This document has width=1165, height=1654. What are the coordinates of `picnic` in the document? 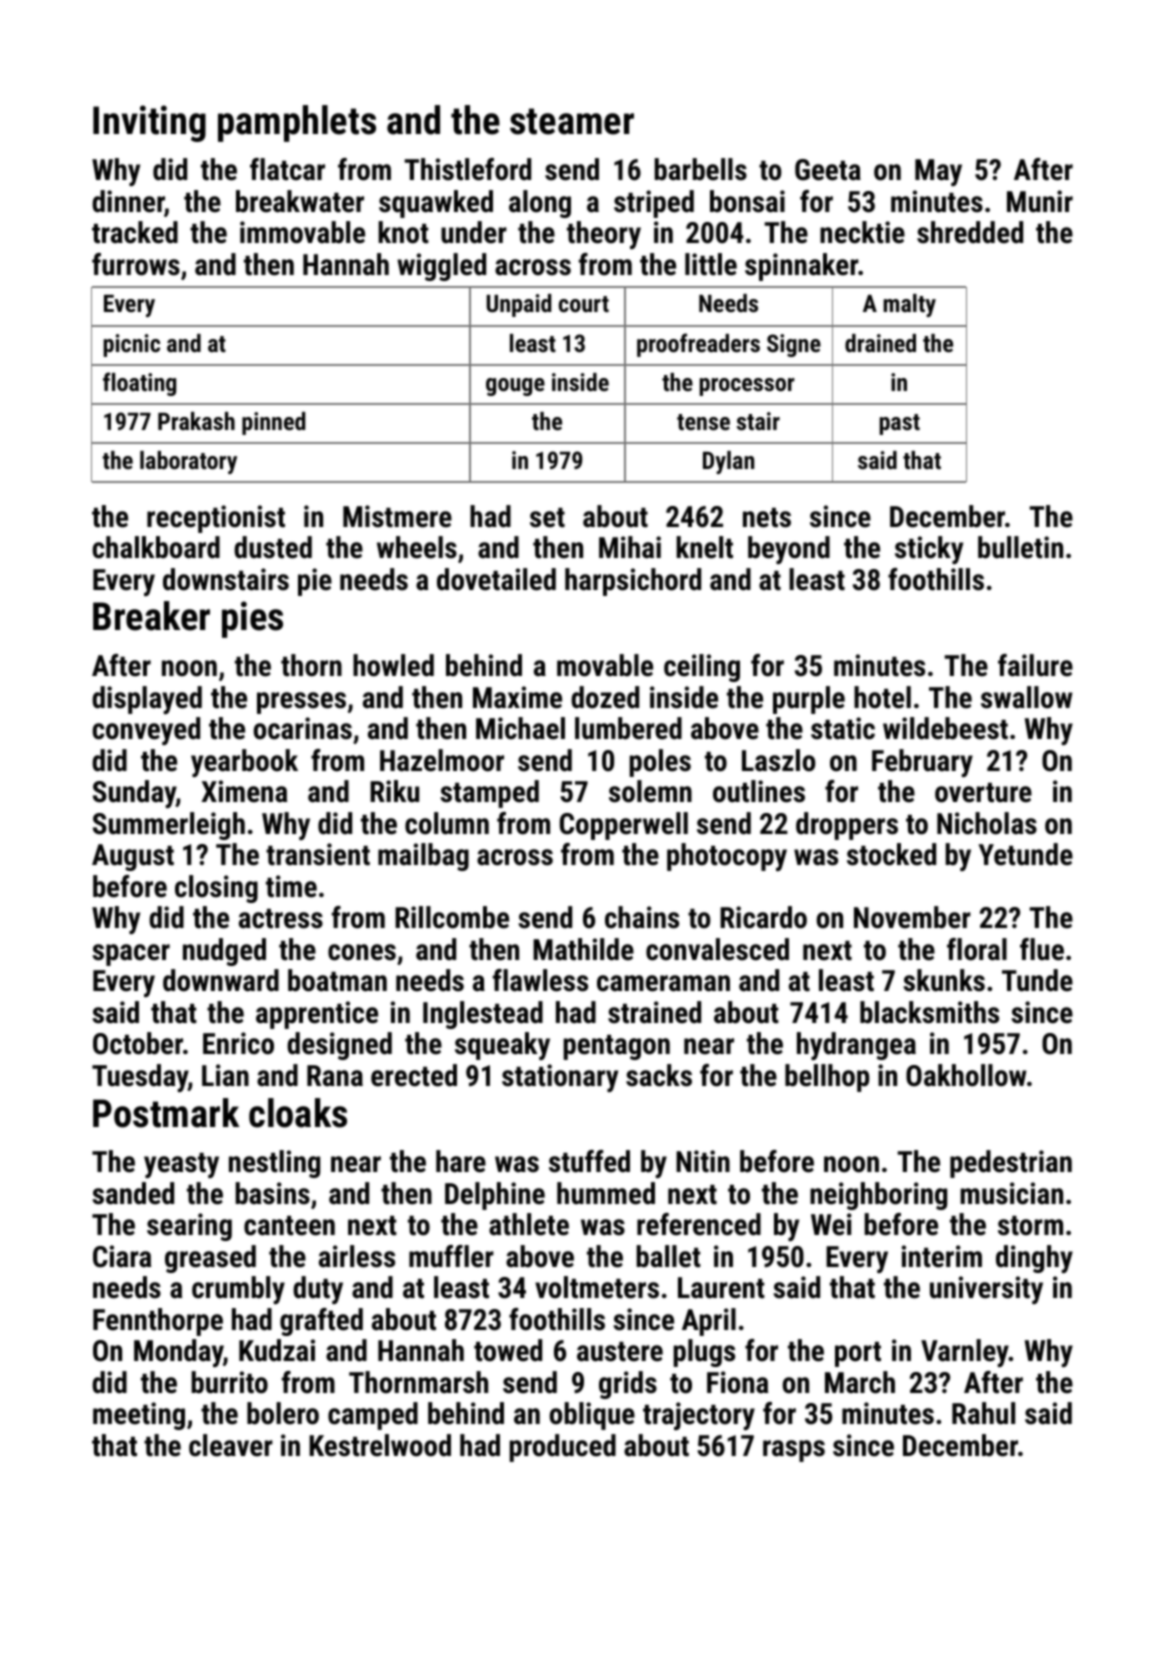 It's located at (131, 345).
